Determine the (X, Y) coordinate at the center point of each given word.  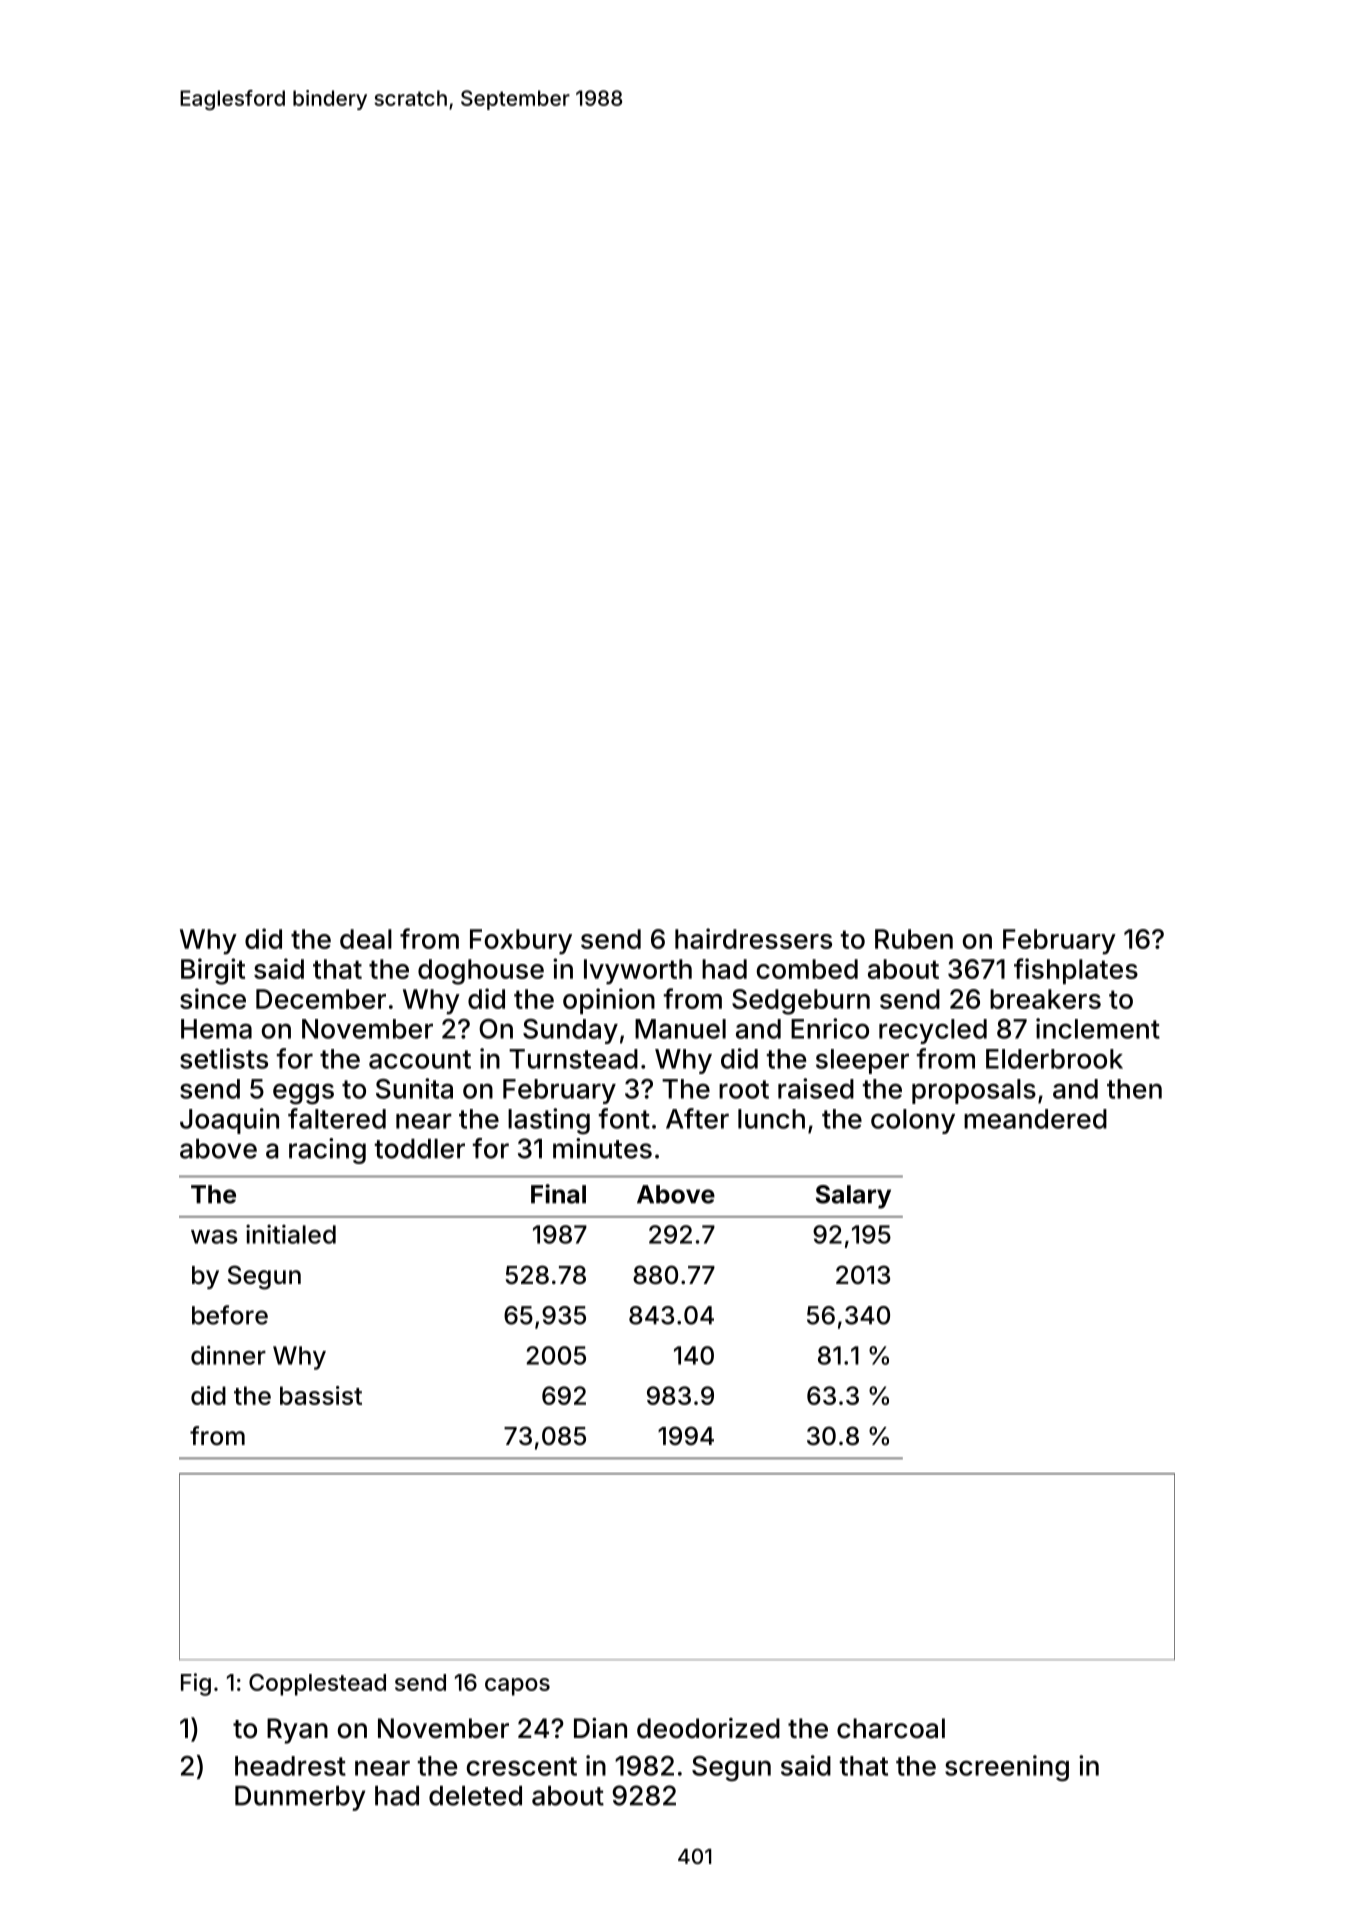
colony (913, 1121)
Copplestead (317, 1685)
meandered (1035, 1119)
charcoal (891, 1728)
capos (517, 1687)
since (213, 998)
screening (1007, 1768)
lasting (549, 1121)
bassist (321, 1395)
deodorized (708, 1728)
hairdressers (753, 938)
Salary (853, 1197)
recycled (933, 1031)
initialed (291, 1234)
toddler (420, 1149)
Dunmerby (300, 1798)
